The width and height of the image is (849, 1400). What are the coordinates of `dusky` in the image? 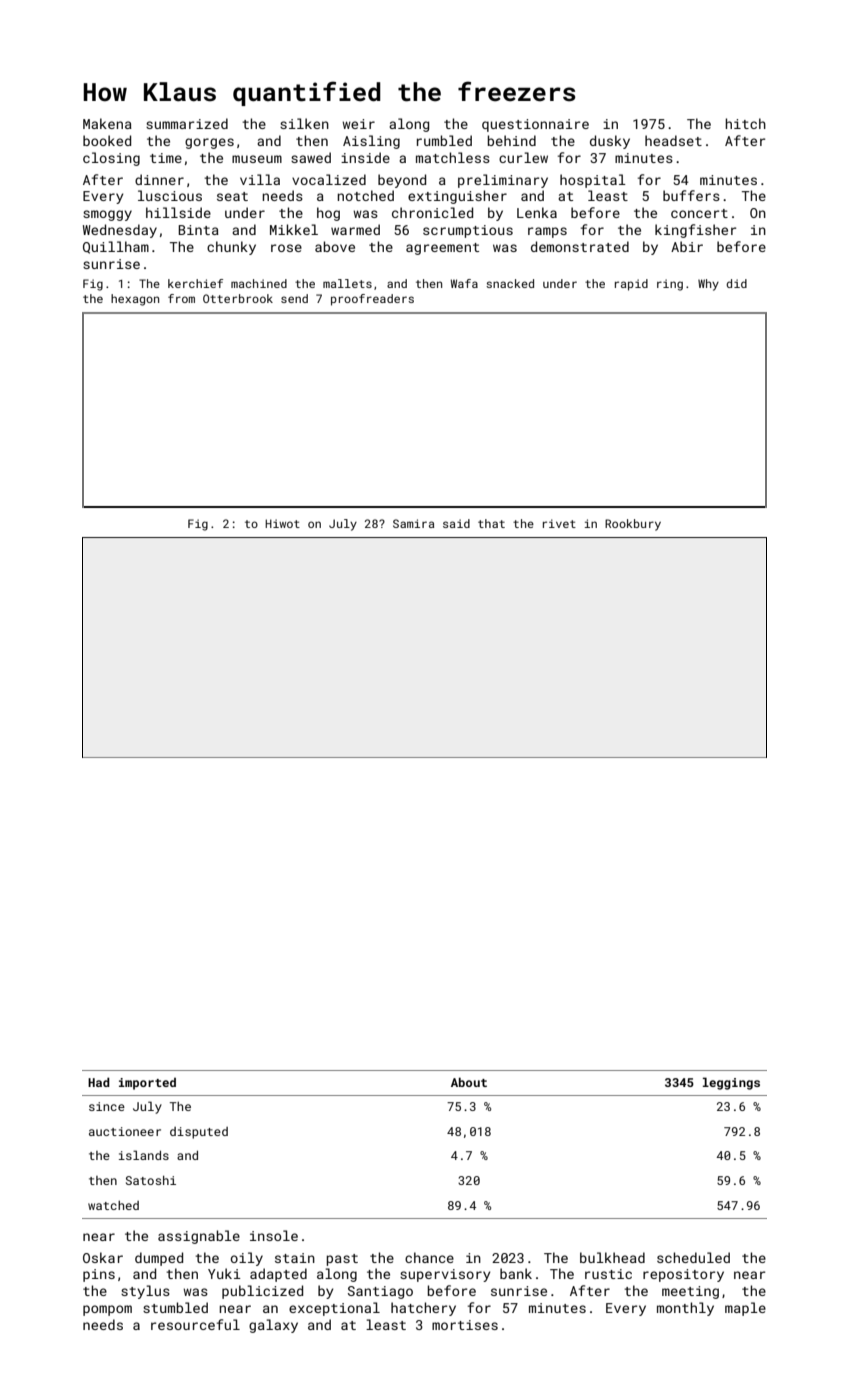 It's located at (610, 142).
